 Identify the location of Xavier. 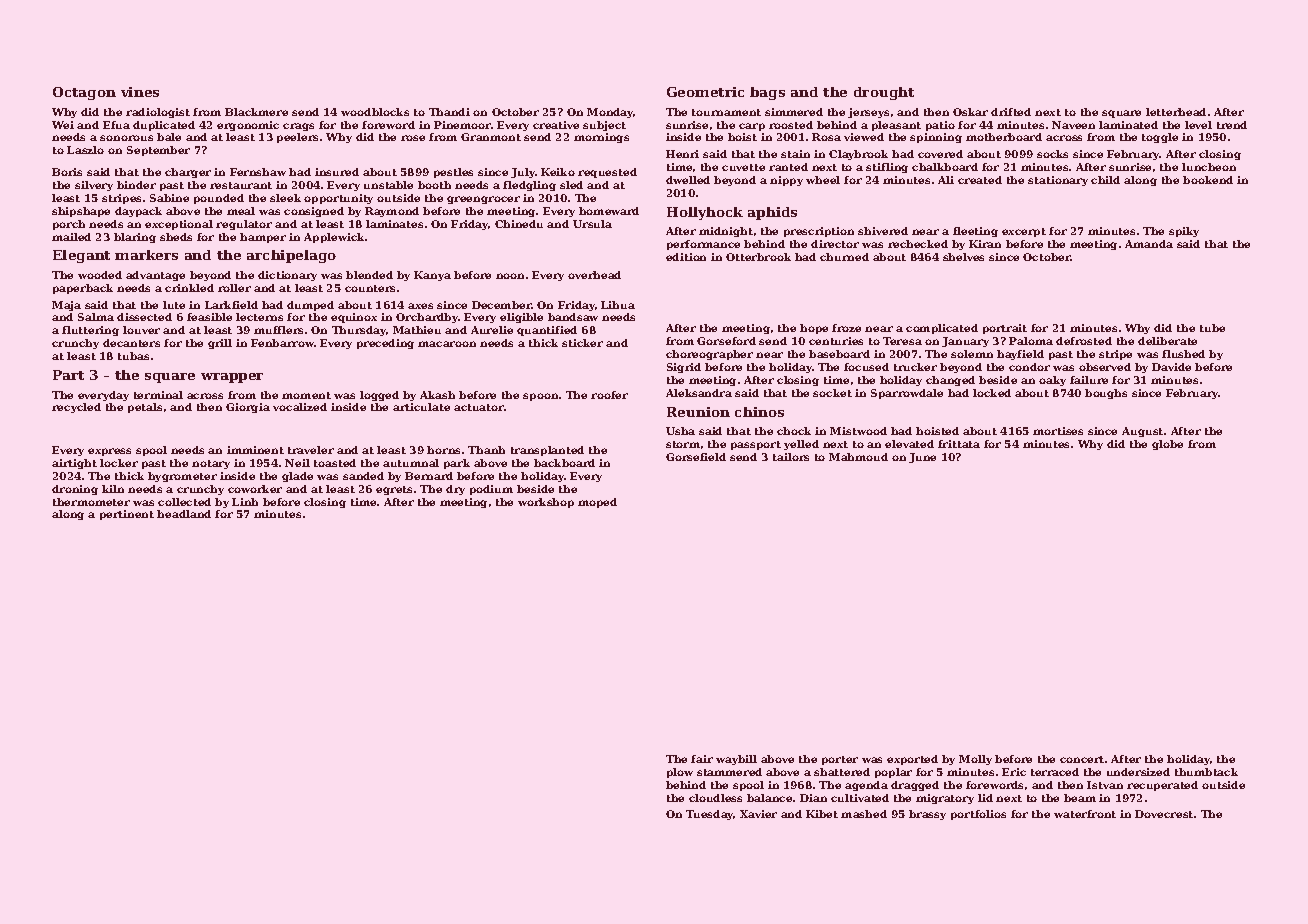
(758, 814).
